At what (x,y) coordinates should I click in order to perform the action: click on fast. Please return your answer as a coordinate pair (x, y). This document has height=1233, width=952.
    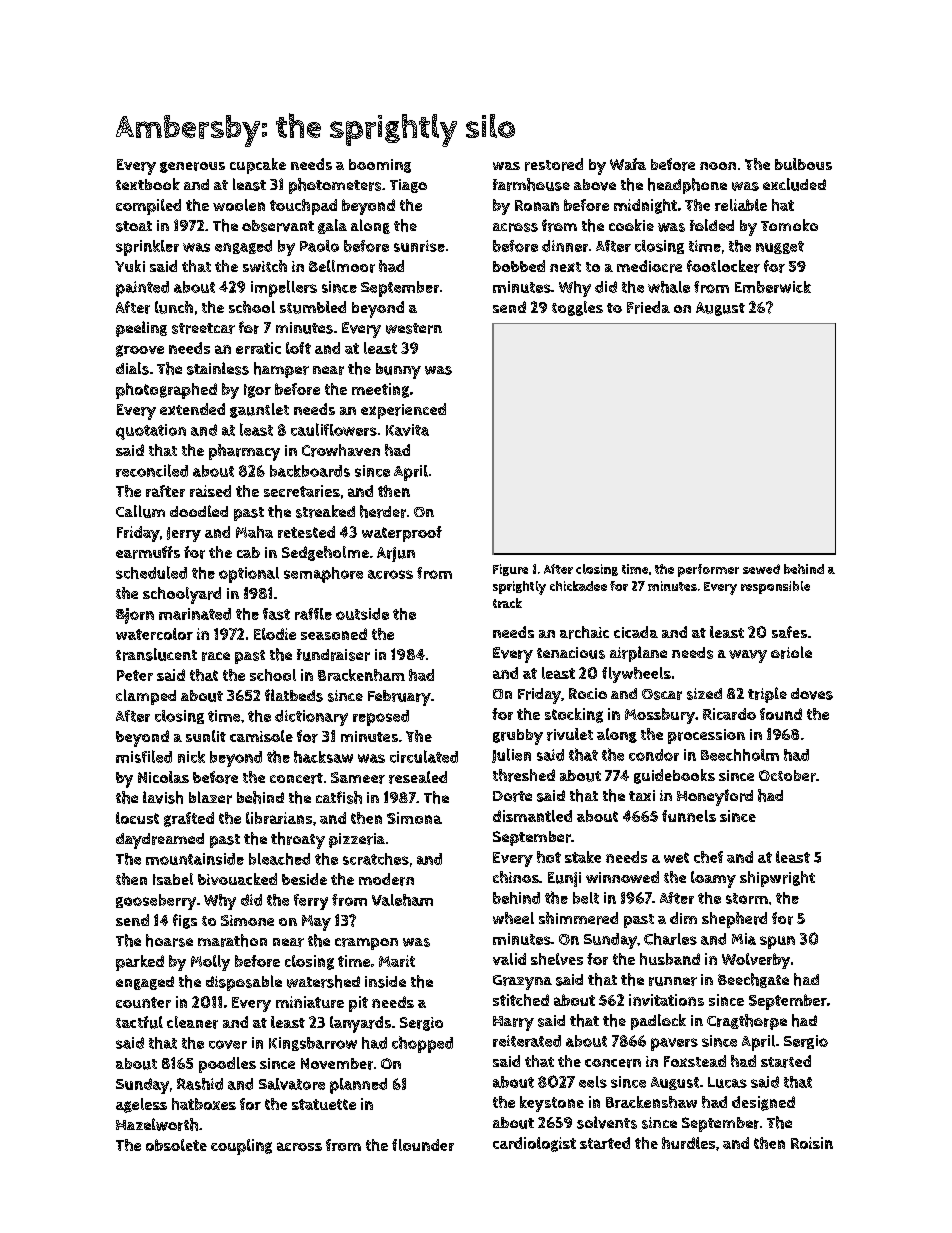
    Looking at the image, I should click on (276, 614).
